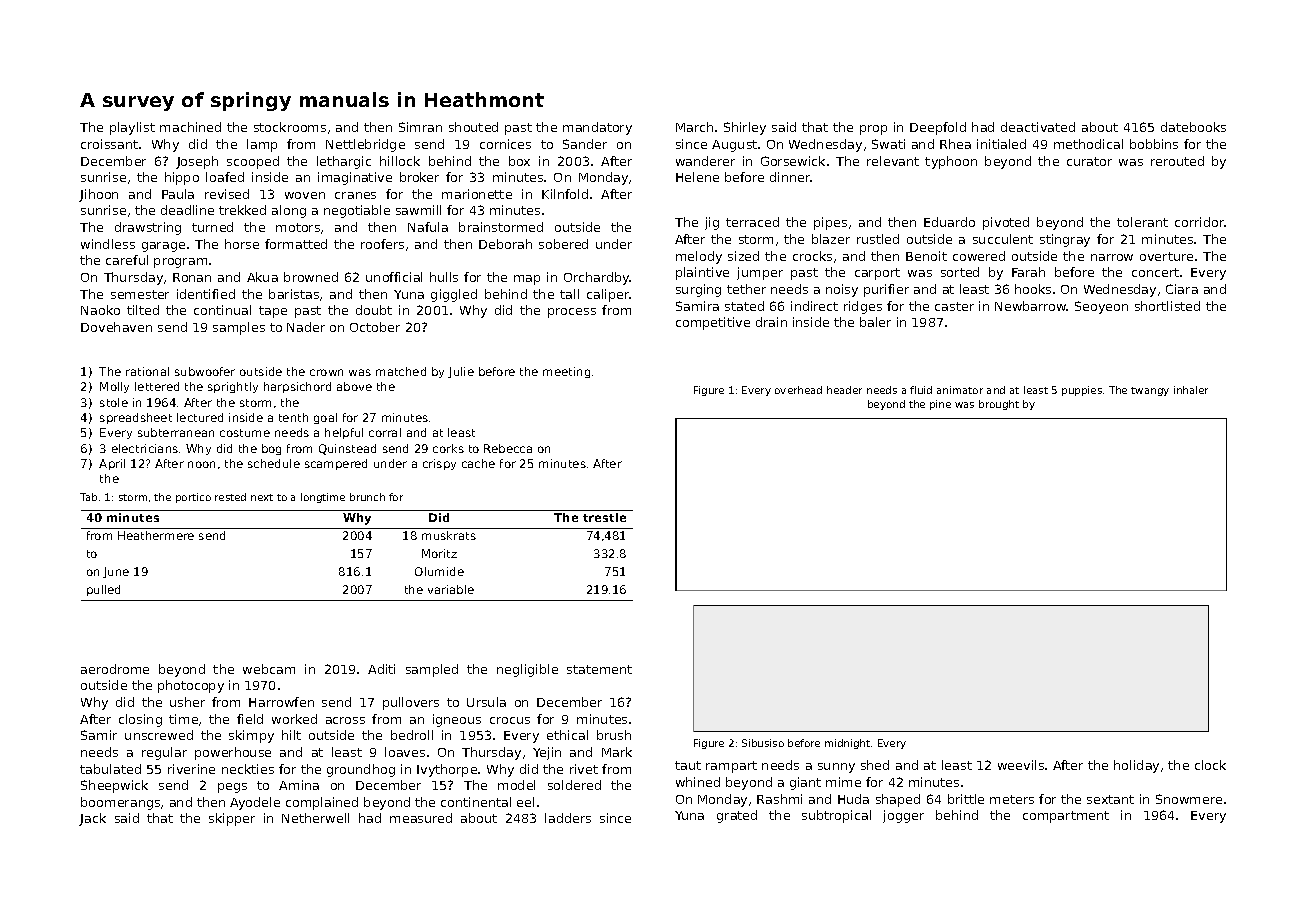 The height and width of the screenshot is (924, 1308). Describe the element at coordinates (347, 449) in the screenshot. I see `Quinstead` at that location.
